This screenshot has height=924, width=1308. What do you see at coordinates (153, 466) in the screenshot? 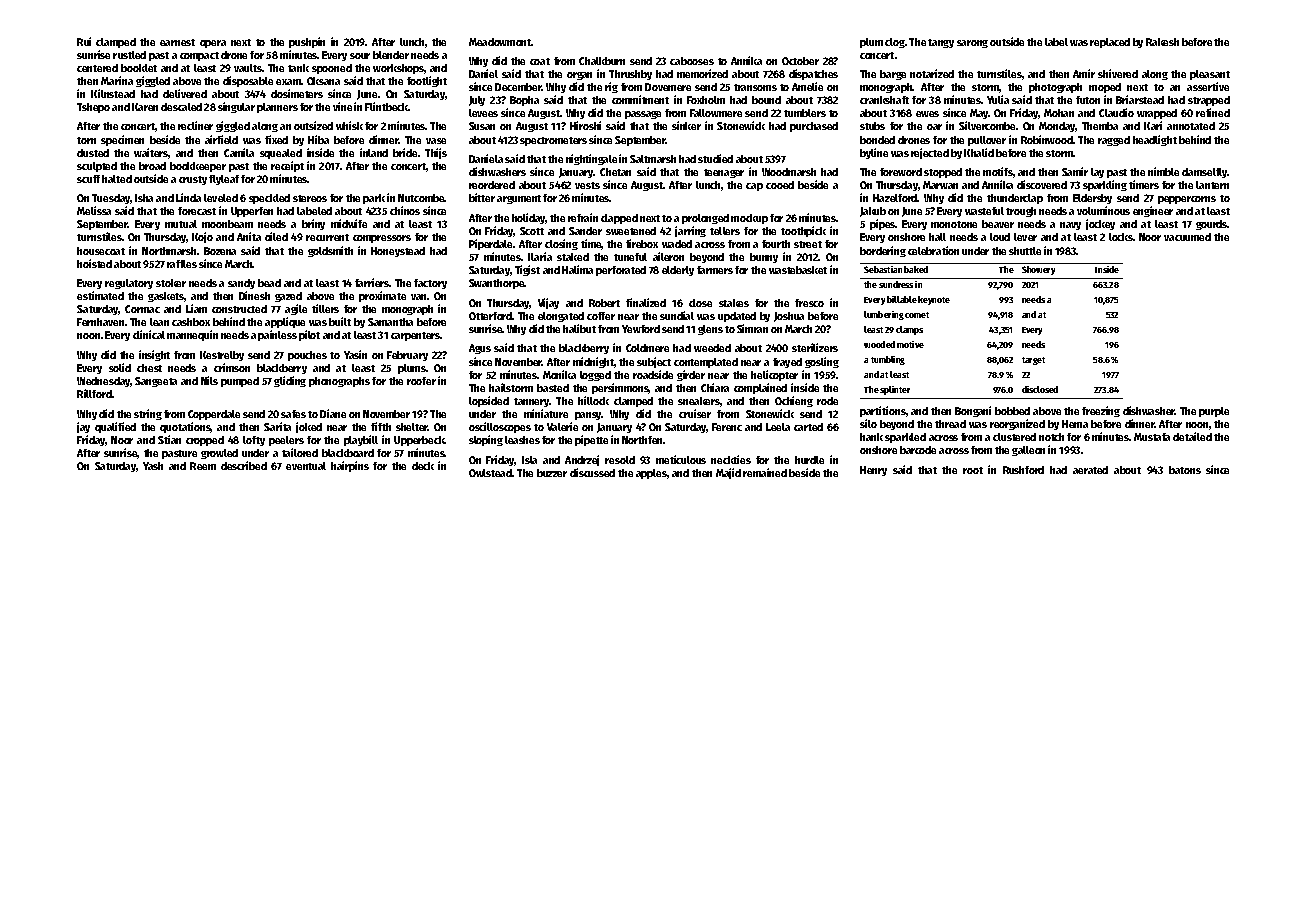
I see `Yash` at bounding box center [153, 466].
